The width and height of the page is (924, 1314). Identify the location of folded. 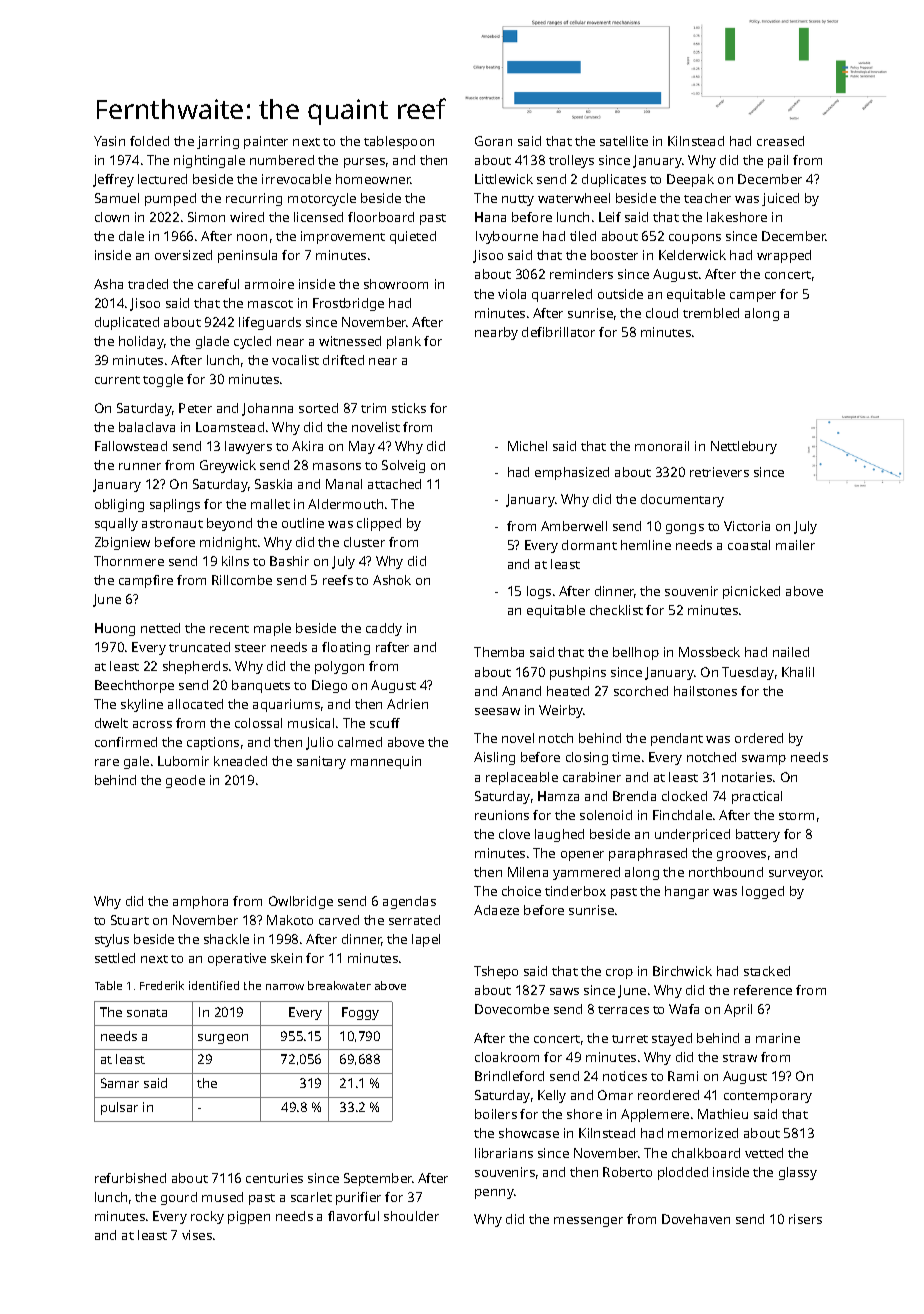
(149, 141).
